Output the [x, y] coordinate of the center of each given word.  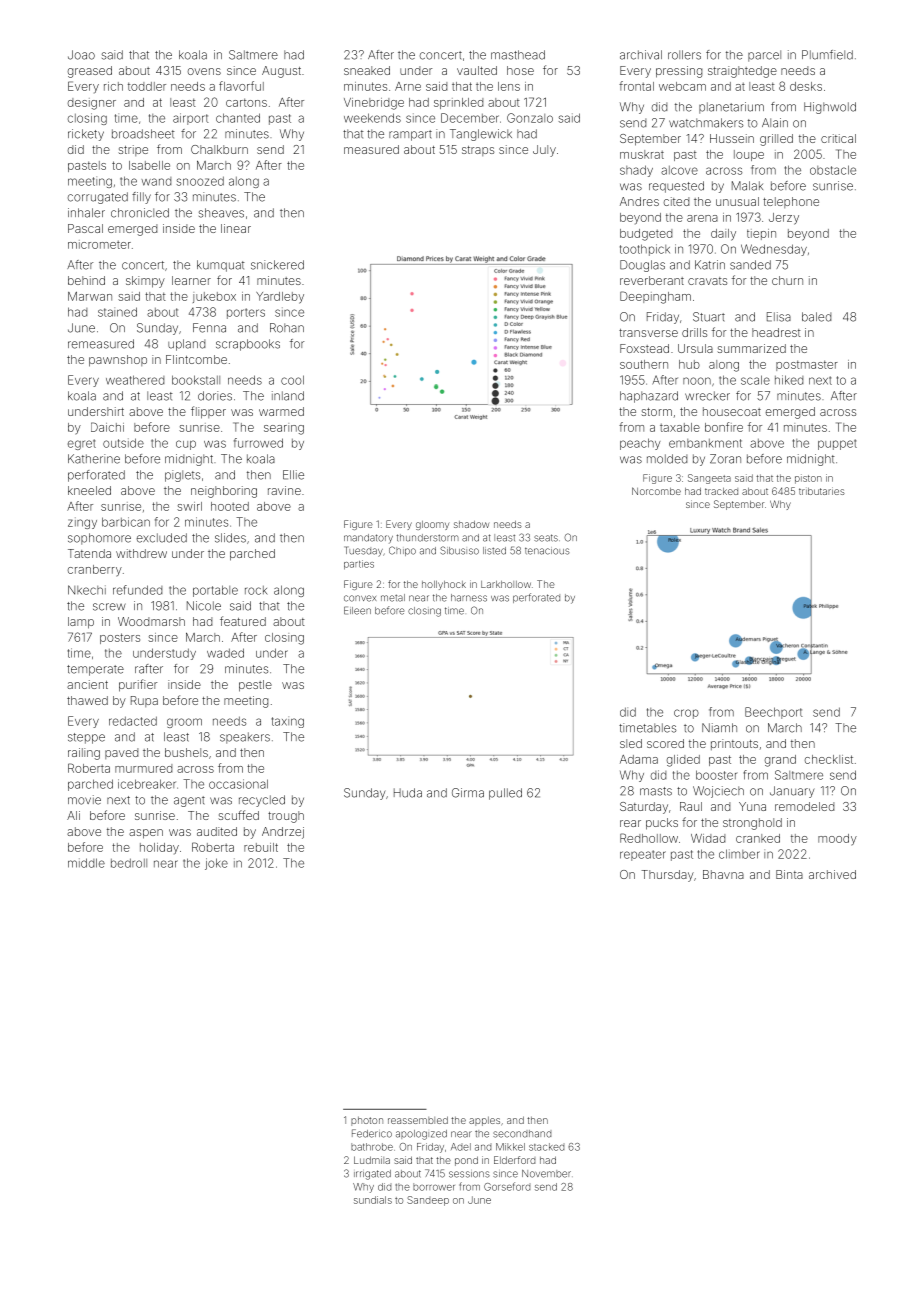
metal [393, 598]
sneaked [367, 70]
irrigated [372, 1175]
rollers [684, 55]
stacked [546, 1147]
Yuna [752, 806]
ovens [204, 71]
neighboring [224, 492]
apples [484, 1121]
